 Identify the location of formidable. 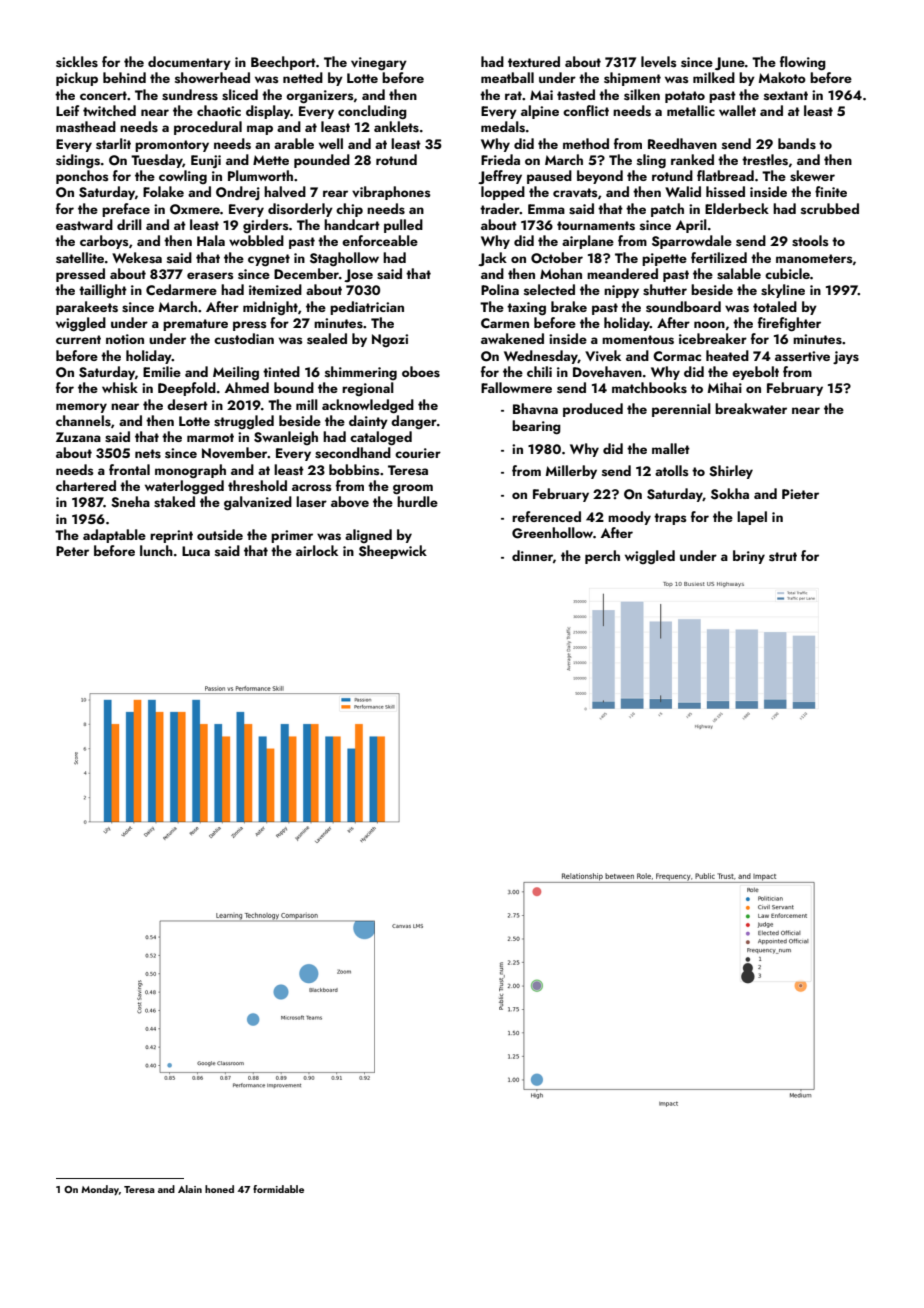
(278, 1189).
